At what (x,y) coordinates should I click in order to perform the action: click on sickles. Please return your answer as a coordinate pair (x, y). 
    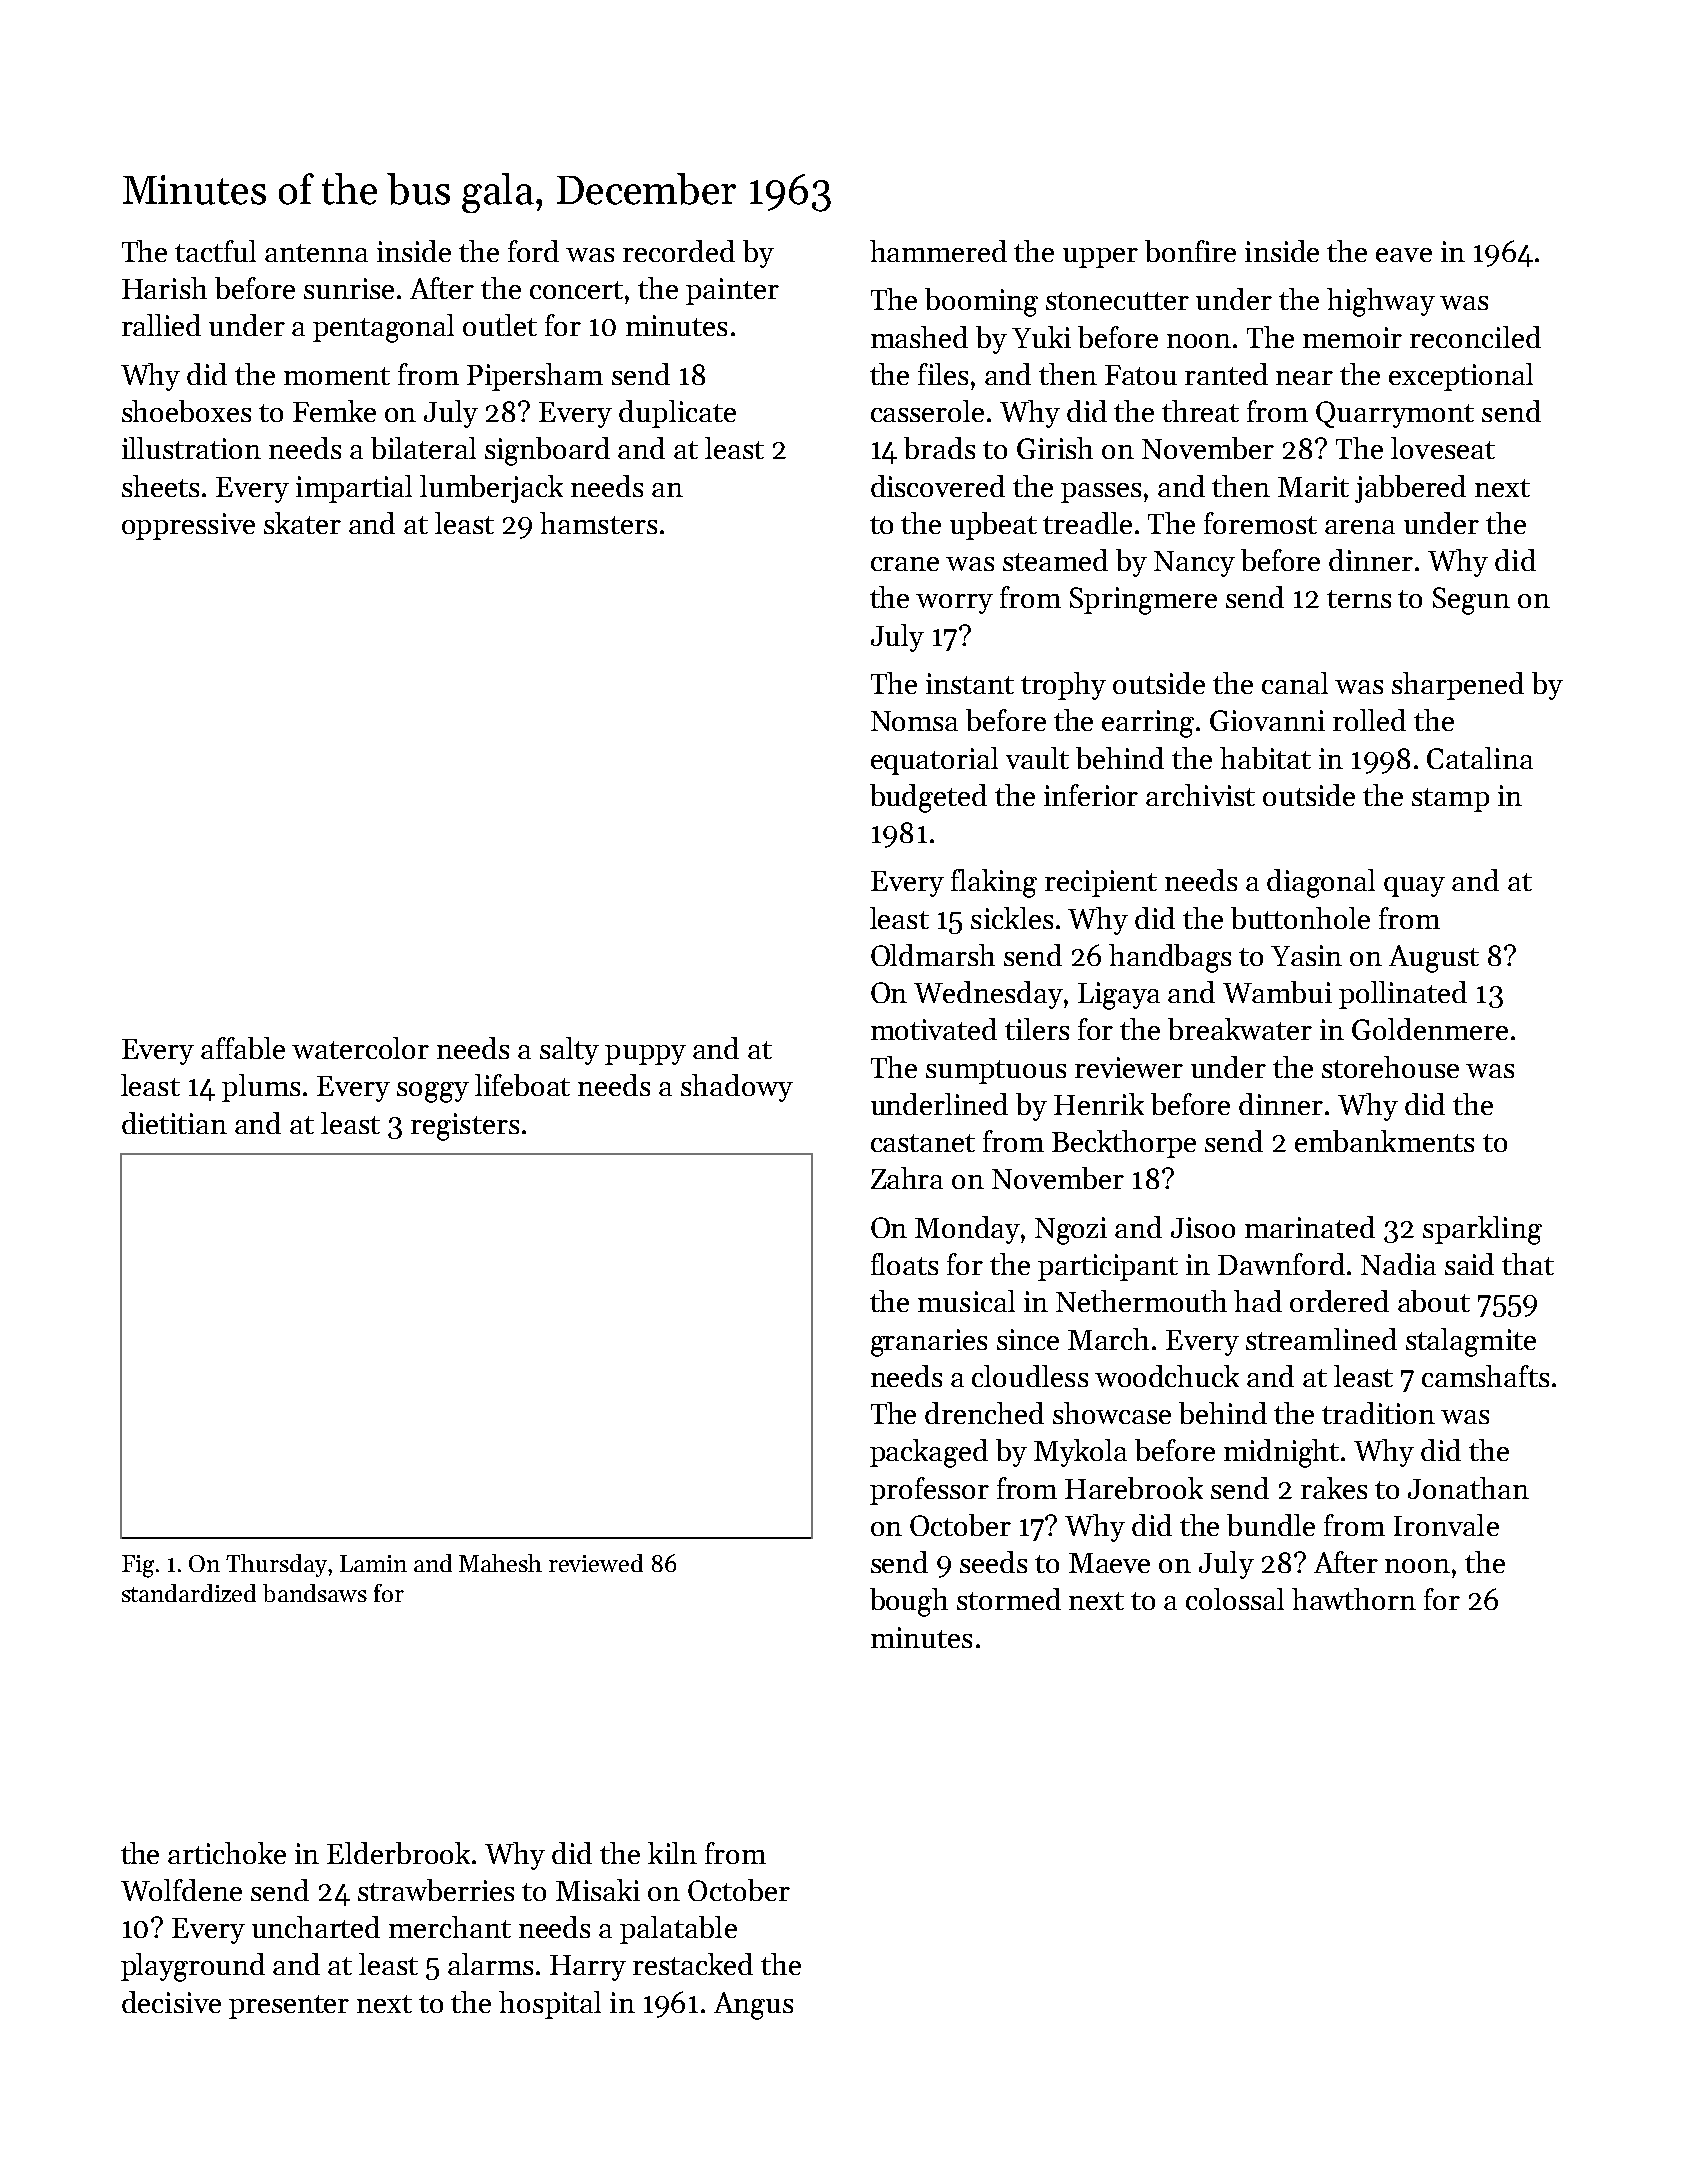
    Looking at the image, I should click on (1012, 918).
